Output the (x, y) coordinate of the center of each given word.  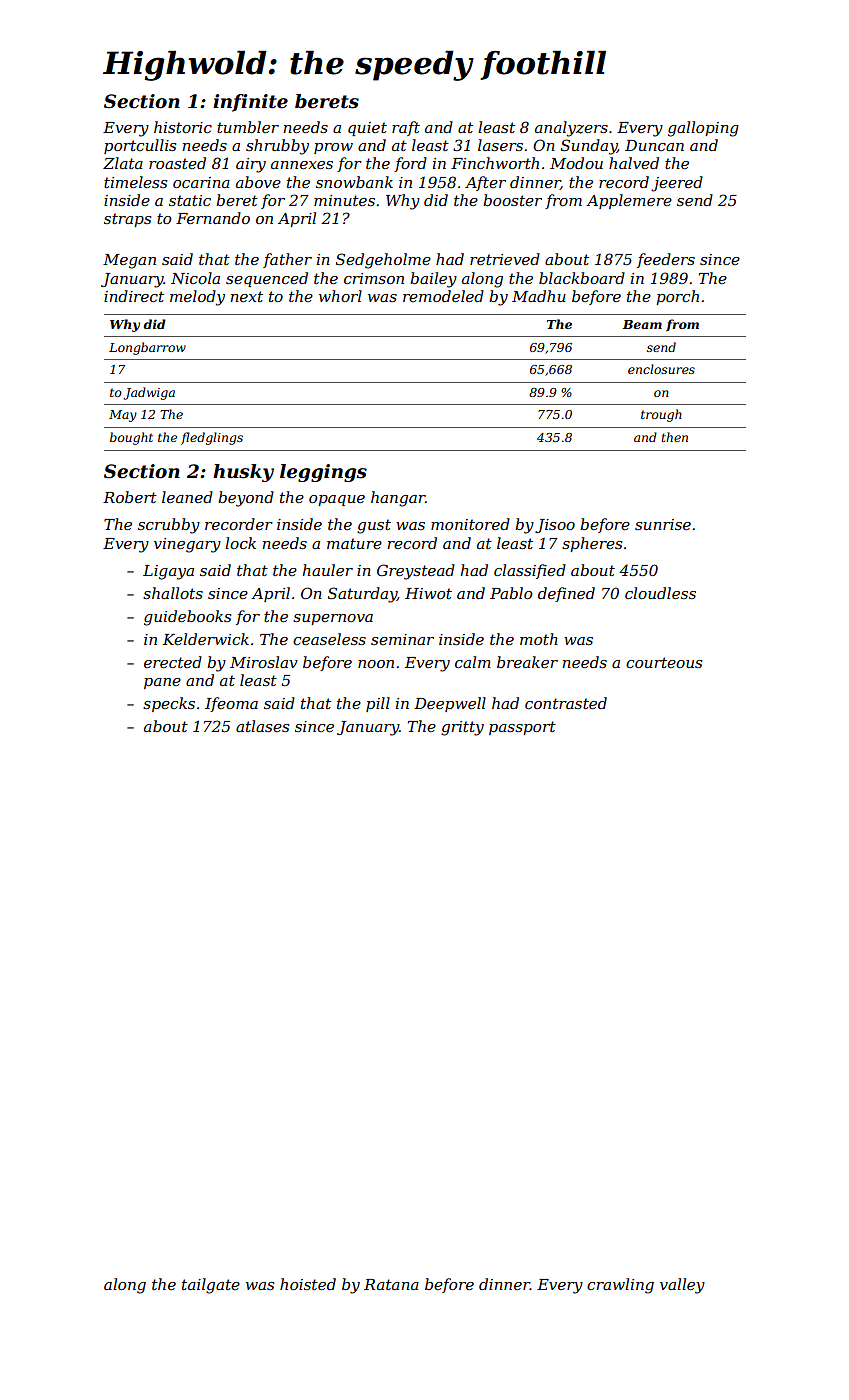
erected (173, 662)
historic (183, 127)
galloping (703, 129)
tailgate (211, 1286)
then (675, 437)
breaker (527, 662)
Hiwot (428, 593)
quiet (367, 129)
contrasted (566, 703)
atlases (262, 726)
